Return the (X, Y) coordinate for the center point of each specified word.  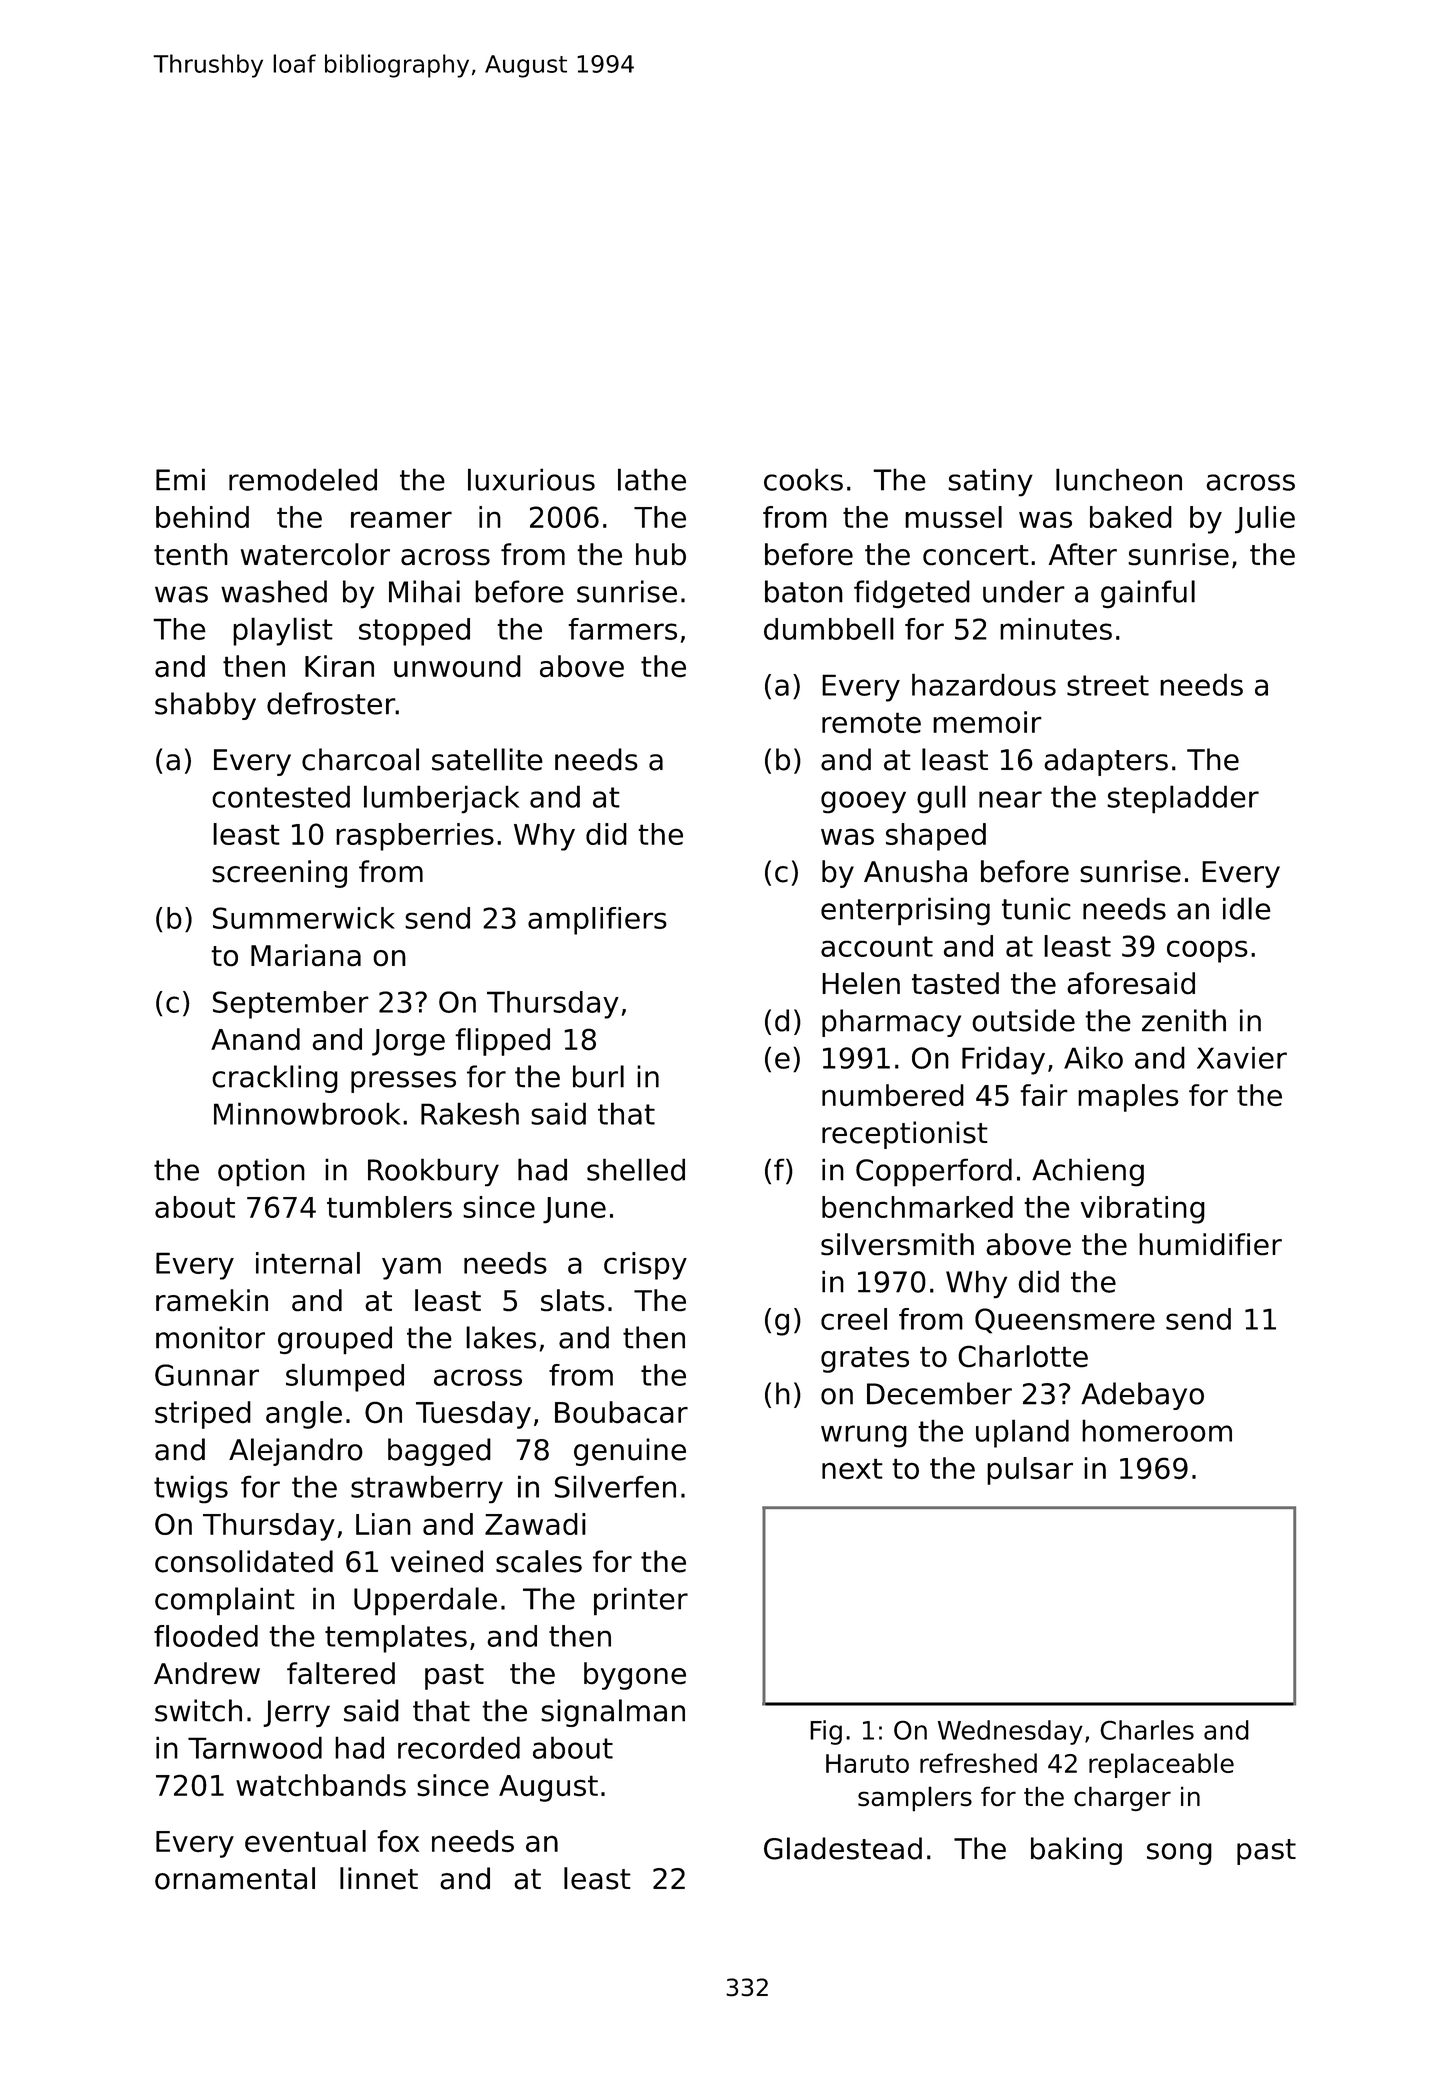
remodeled (303, 479)
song (1179, 1854)
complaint (225, 1601)
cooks (803, 479)
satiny (990, 482)
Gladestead (843, 1848)
